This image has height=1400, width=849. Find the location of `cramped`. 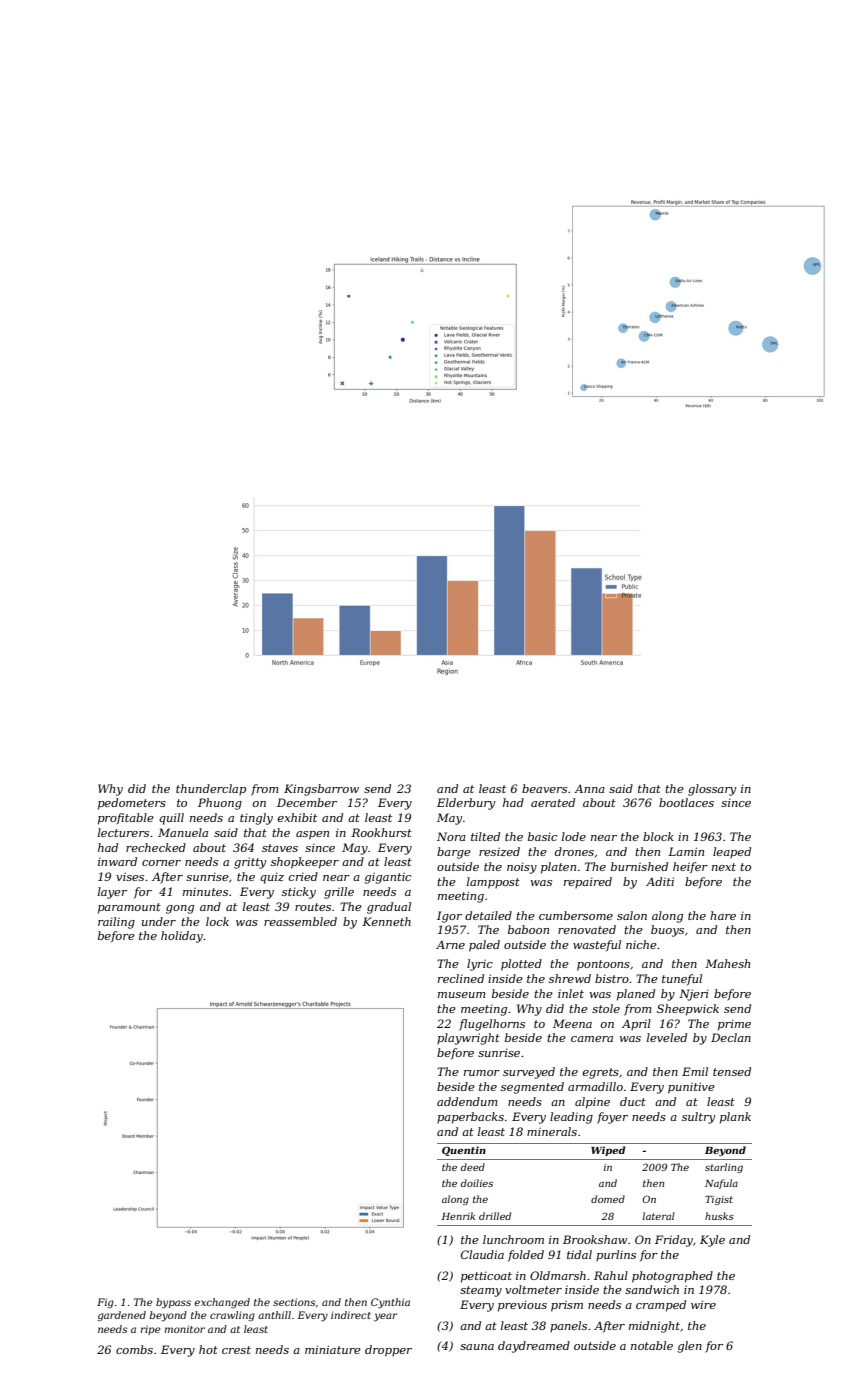

cramped is located at coordinates (661, 1306).
